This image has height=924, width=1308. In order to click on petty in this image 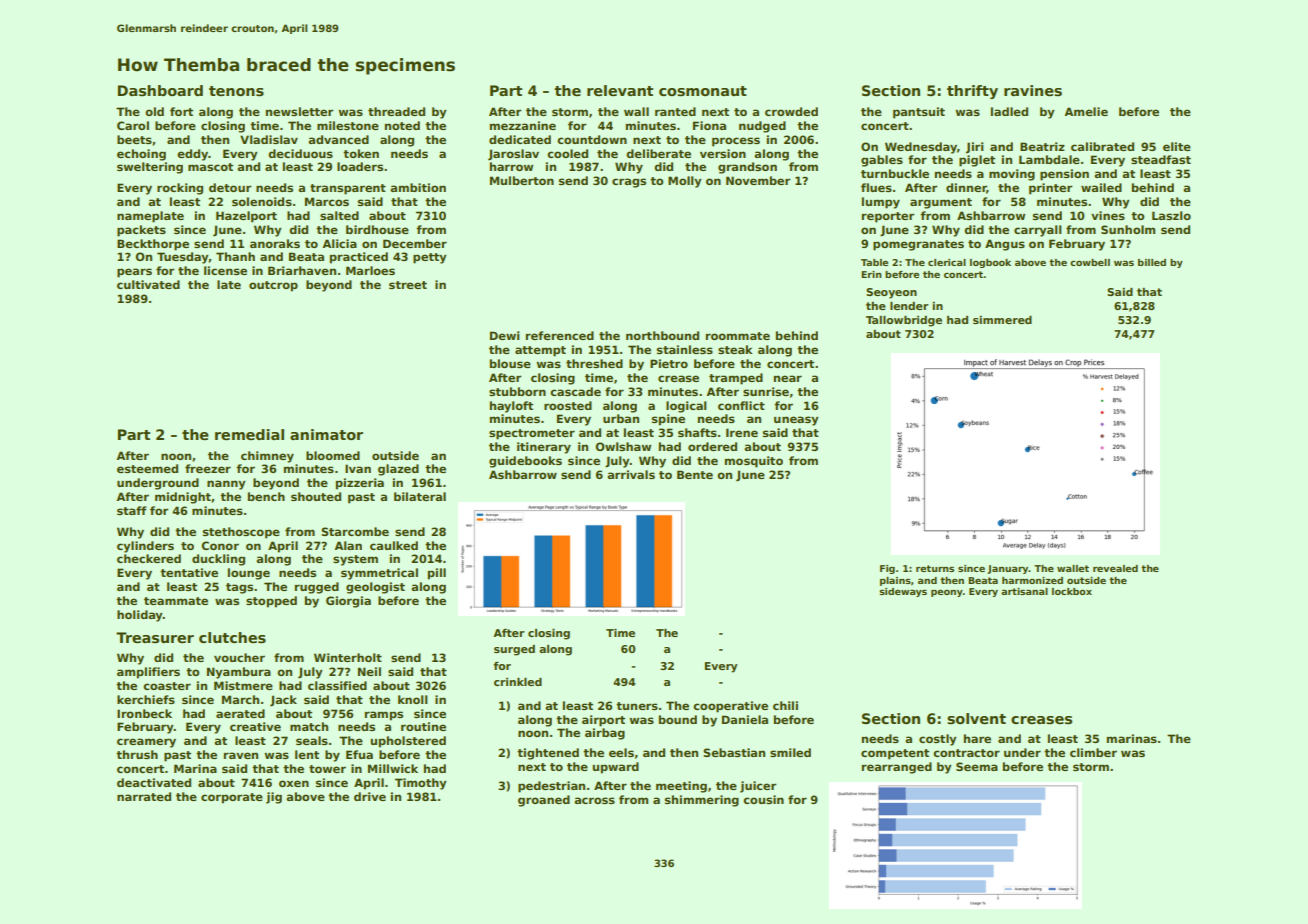, I will do `click(429, 258)`.
